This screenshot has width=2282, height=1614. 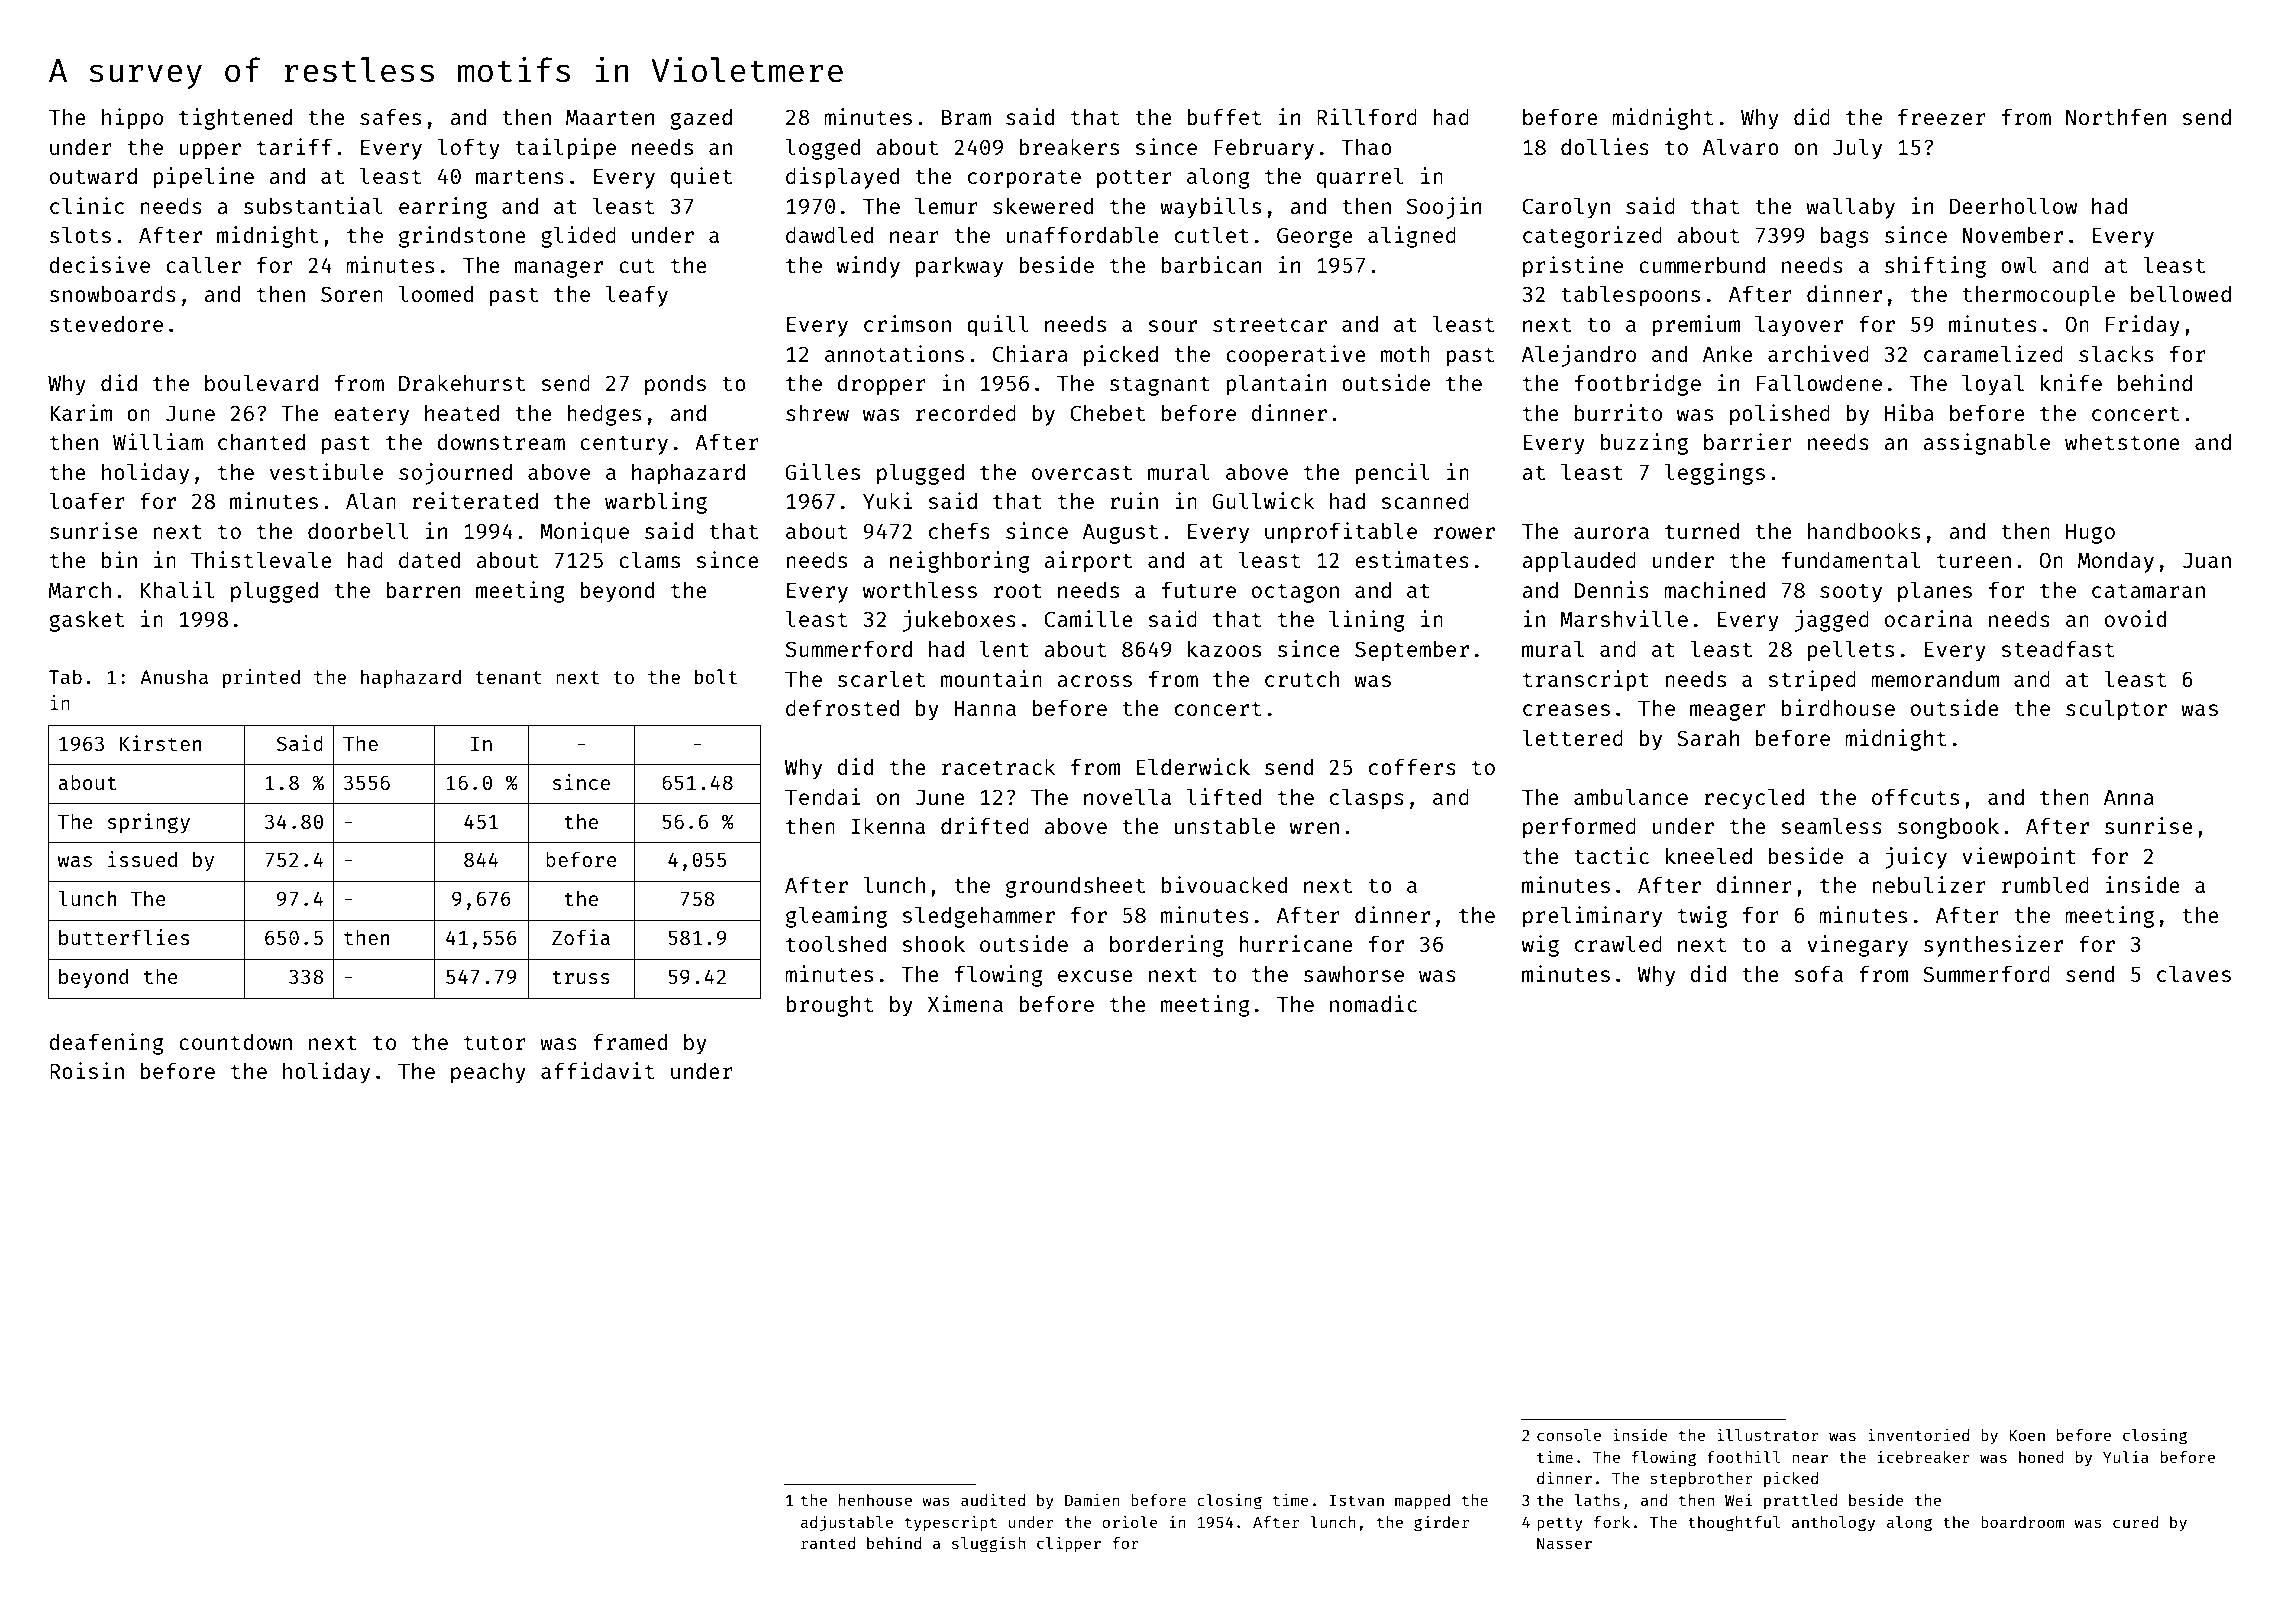 I want to click on gleaming, so click(x=836, y=917).
